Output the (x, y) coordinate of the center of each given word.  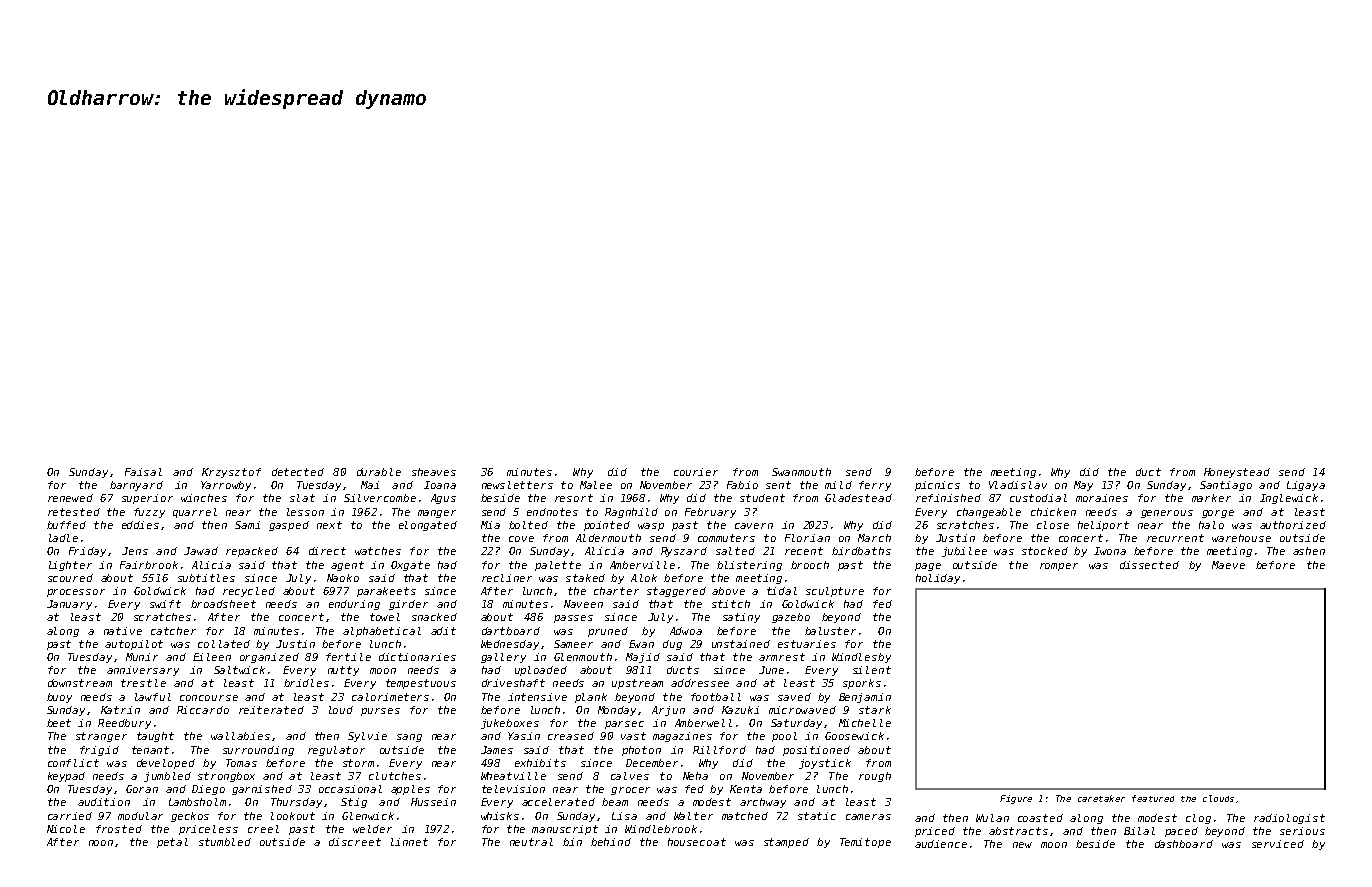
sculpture (835, 592)
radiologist (1289, 819)
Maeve (1228, 565)
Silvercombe (380, 498)
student (762, 498)
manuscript (565, 830)
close (1053, 525)
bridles (306, 683)
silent (872, 670)
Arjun (668, 711)
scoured (70, 578)
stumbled (225, 842)
